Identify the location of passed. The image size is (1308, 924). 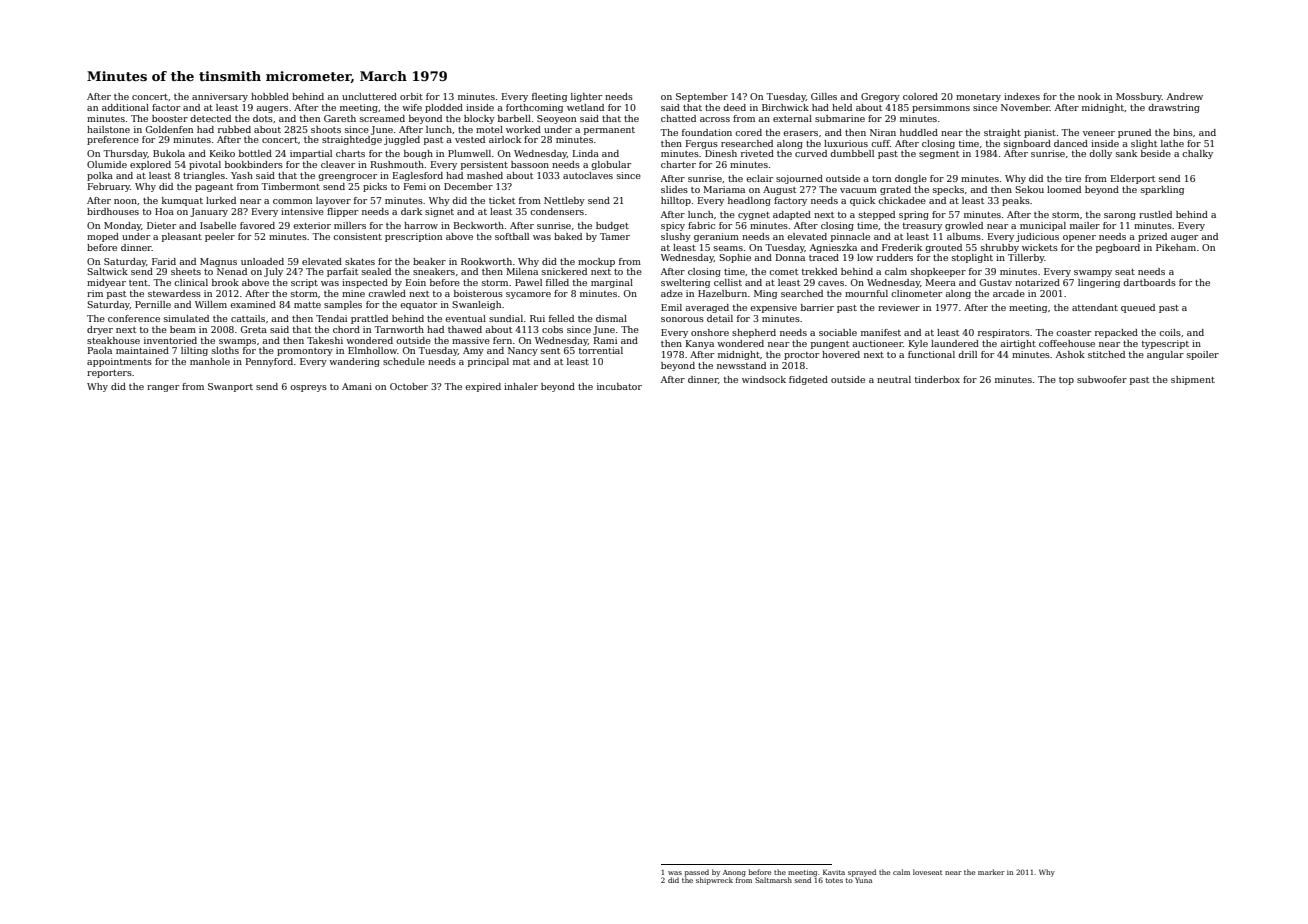
(697, 873).
